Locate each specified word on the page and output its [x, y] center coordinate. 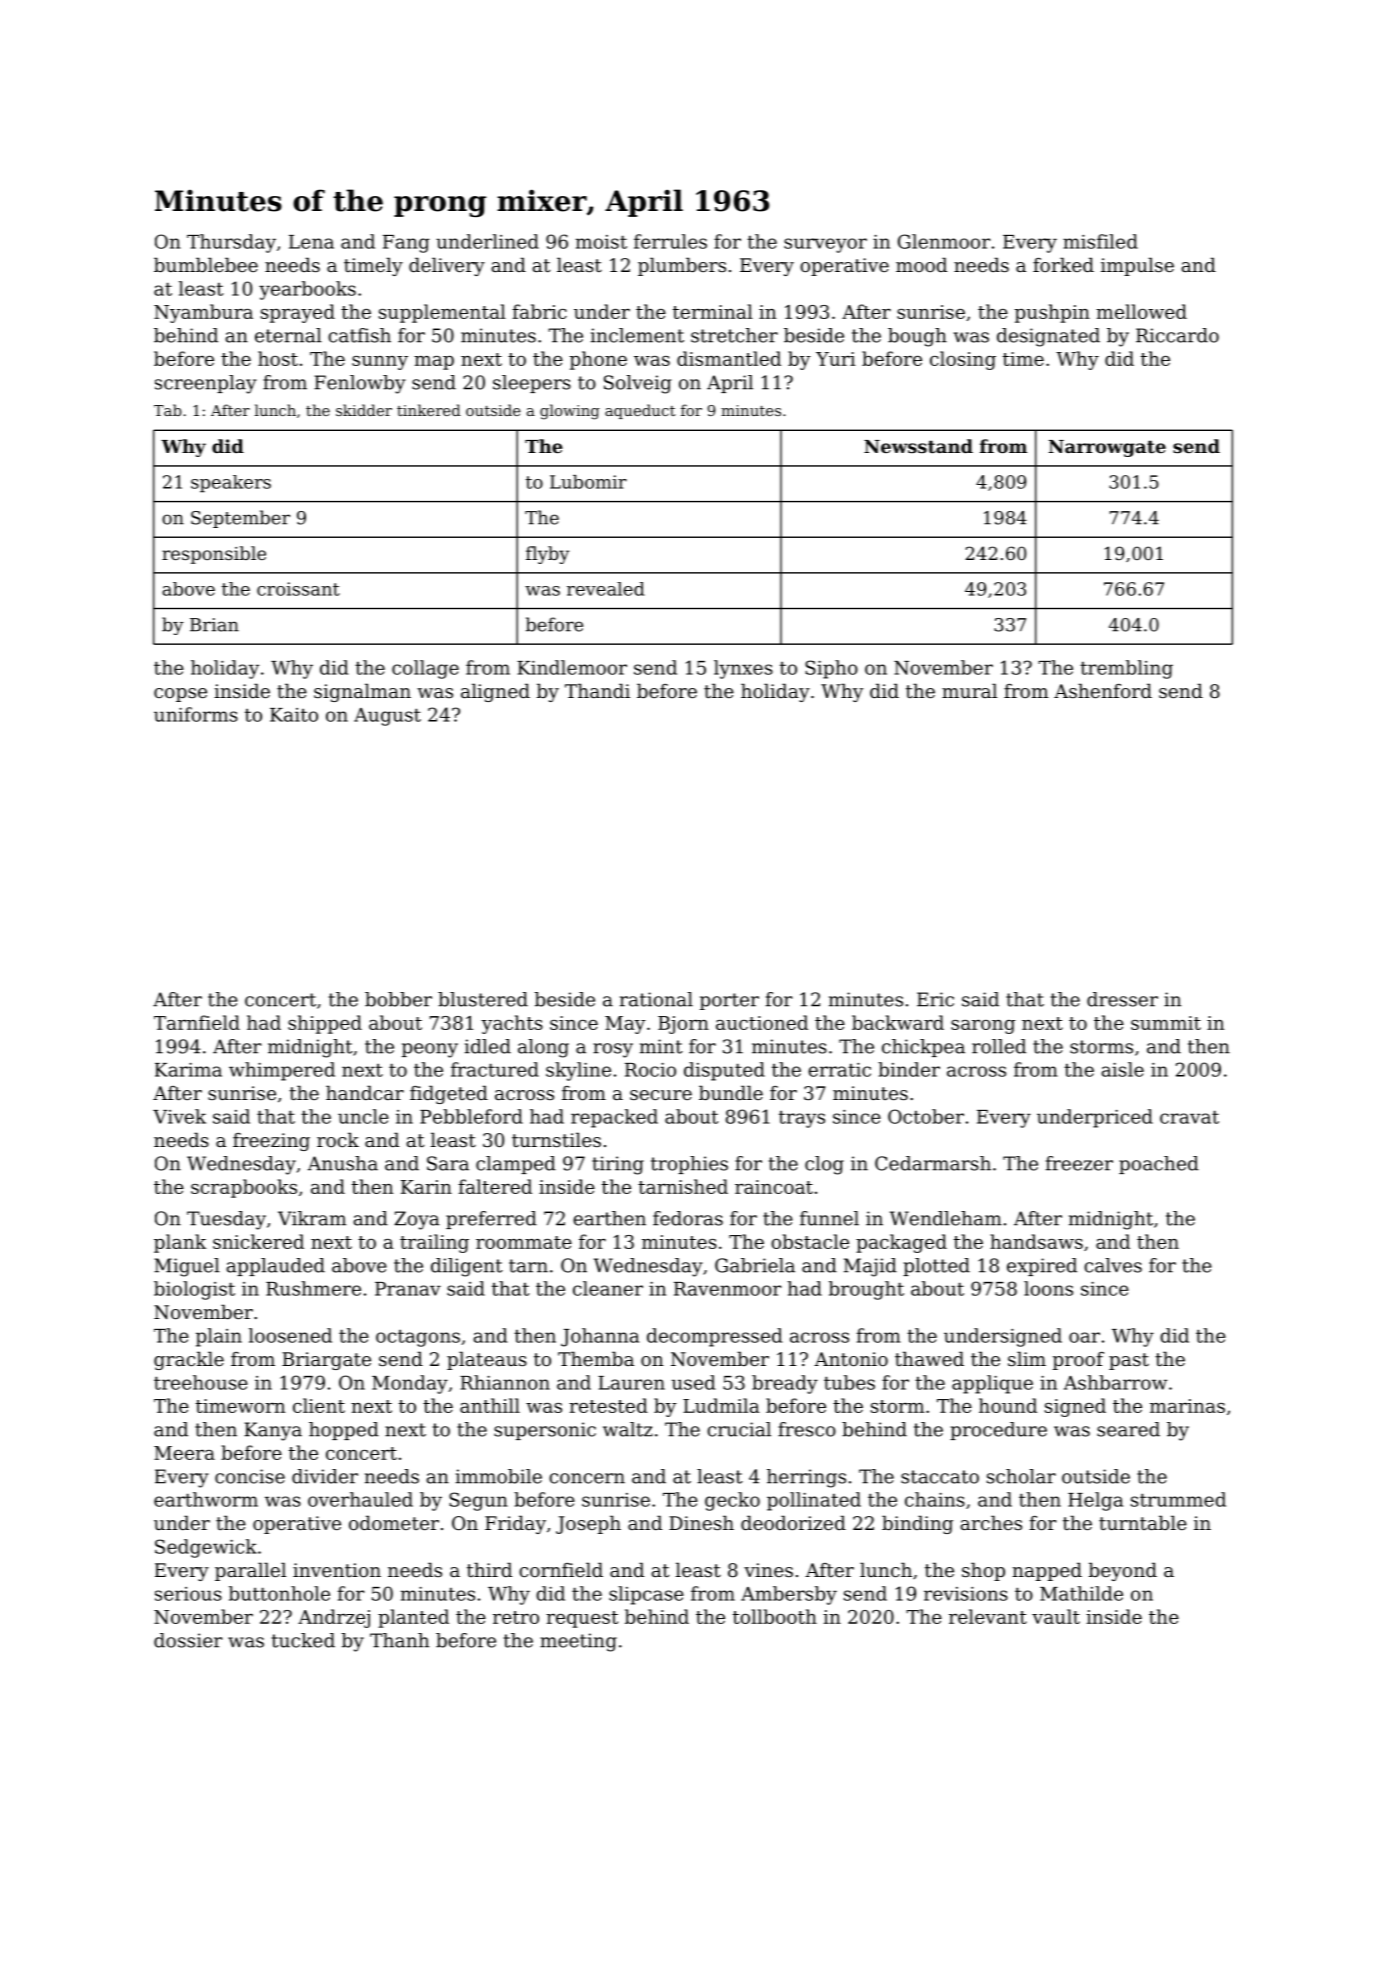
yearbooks [307, 290]
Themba [596, 1358]
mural [969, 690]
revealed [606, 589]
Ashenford [1103, 690]
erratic [839, 1070]
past [1129, 1361]
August [387, 717]
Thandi [597, 690]
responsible [214, 555]
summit [1166, 1023]
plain [219, 1337]
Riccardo [1177, 335]
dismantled [729, 358]
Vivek [179, 1116]
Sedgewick [206, 1548]
